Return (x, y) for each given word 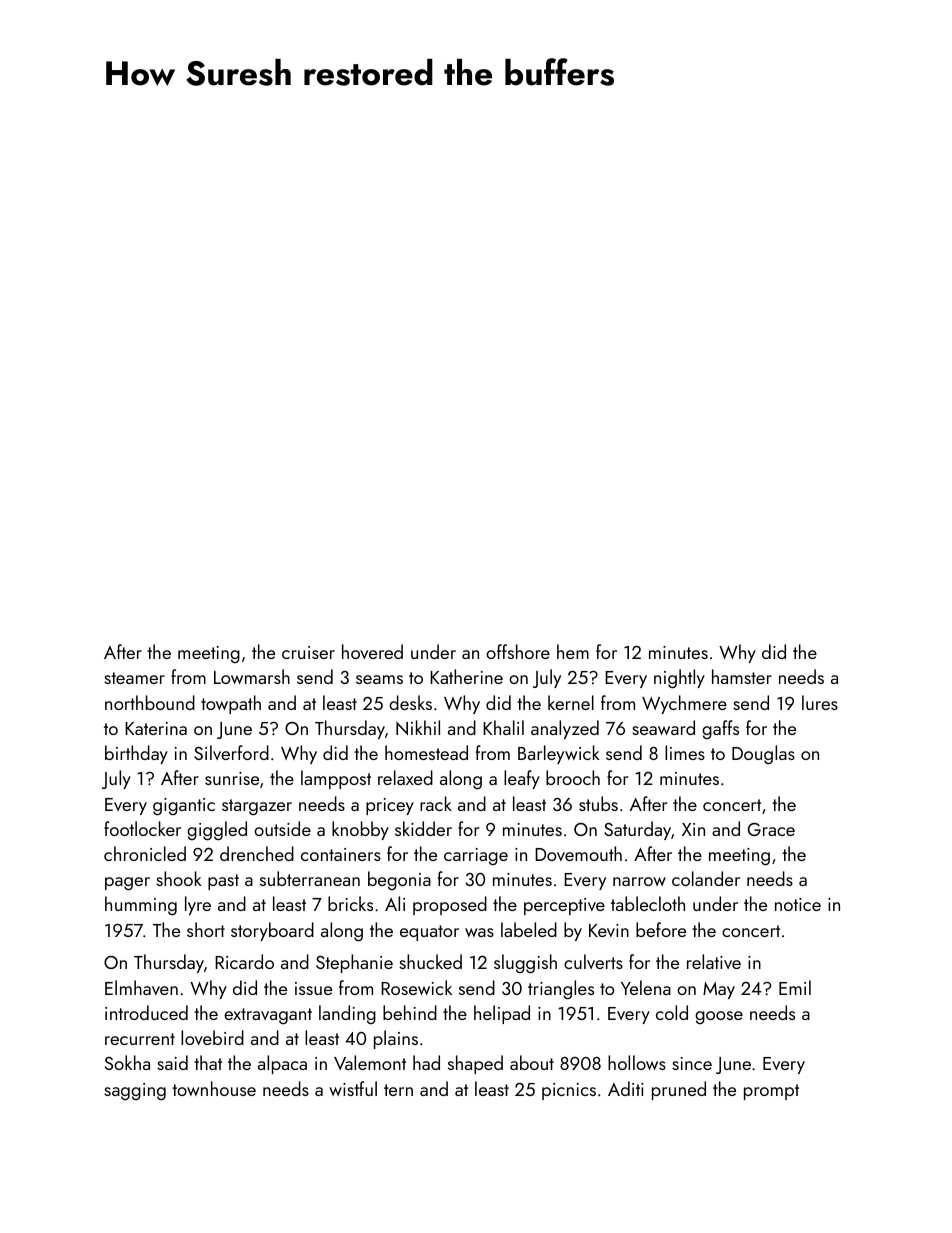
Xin (693, 829)
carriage (476, 856)
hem (573, 651)
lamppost (336, 779)
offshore (518, 651)
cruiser (308, 652)
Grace (771, 829)
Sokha (127, 1062)
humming (141, 906)
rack (436, 803)
